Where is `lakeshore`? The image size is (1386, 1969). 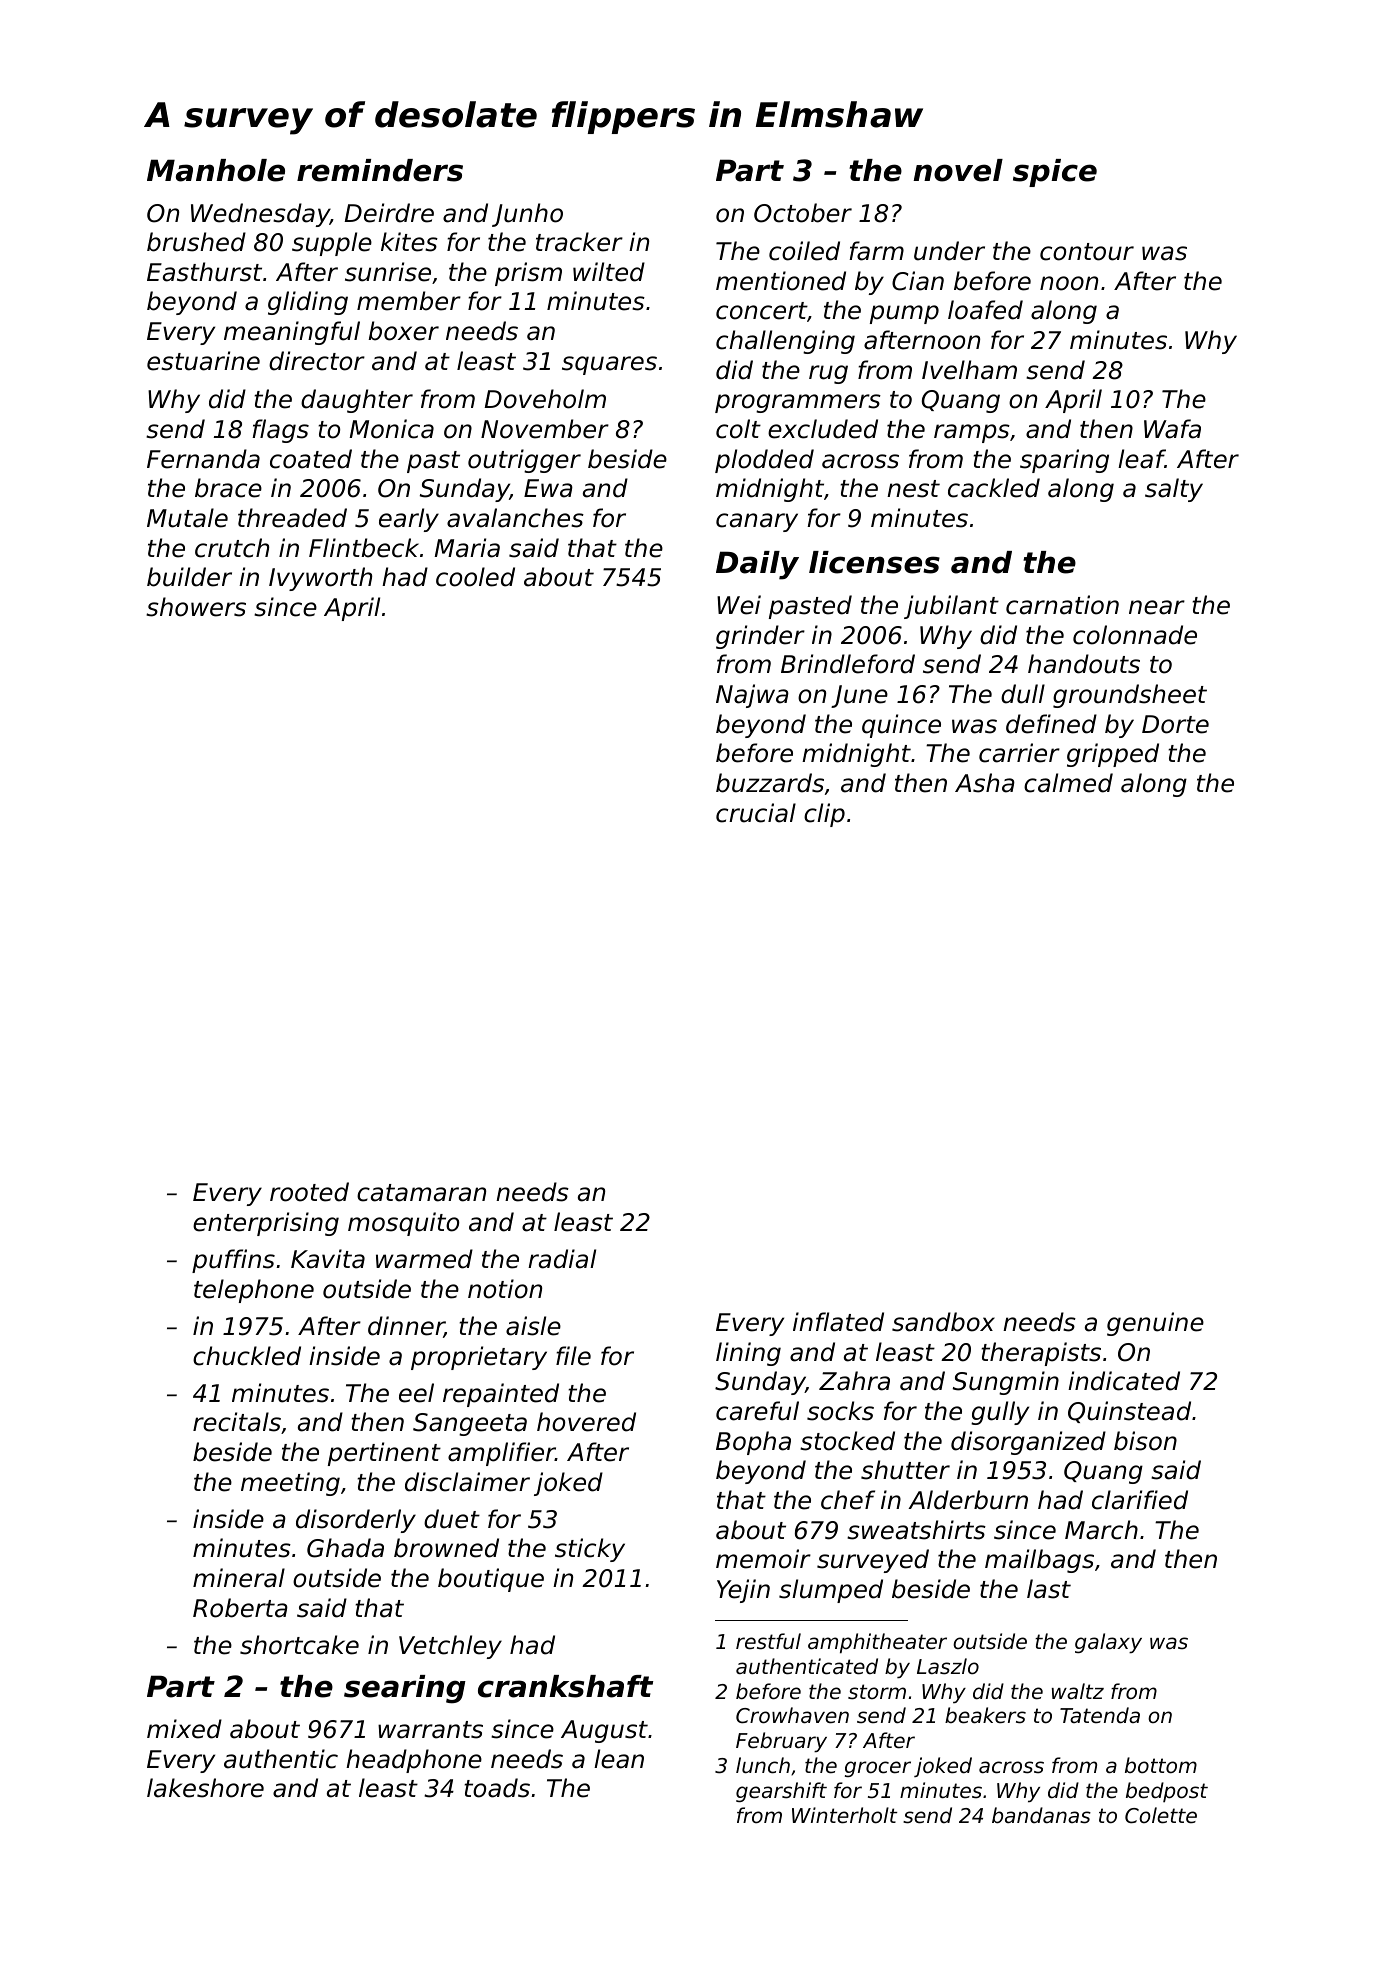 lakeshore is located at coordinates (205, 1788).
